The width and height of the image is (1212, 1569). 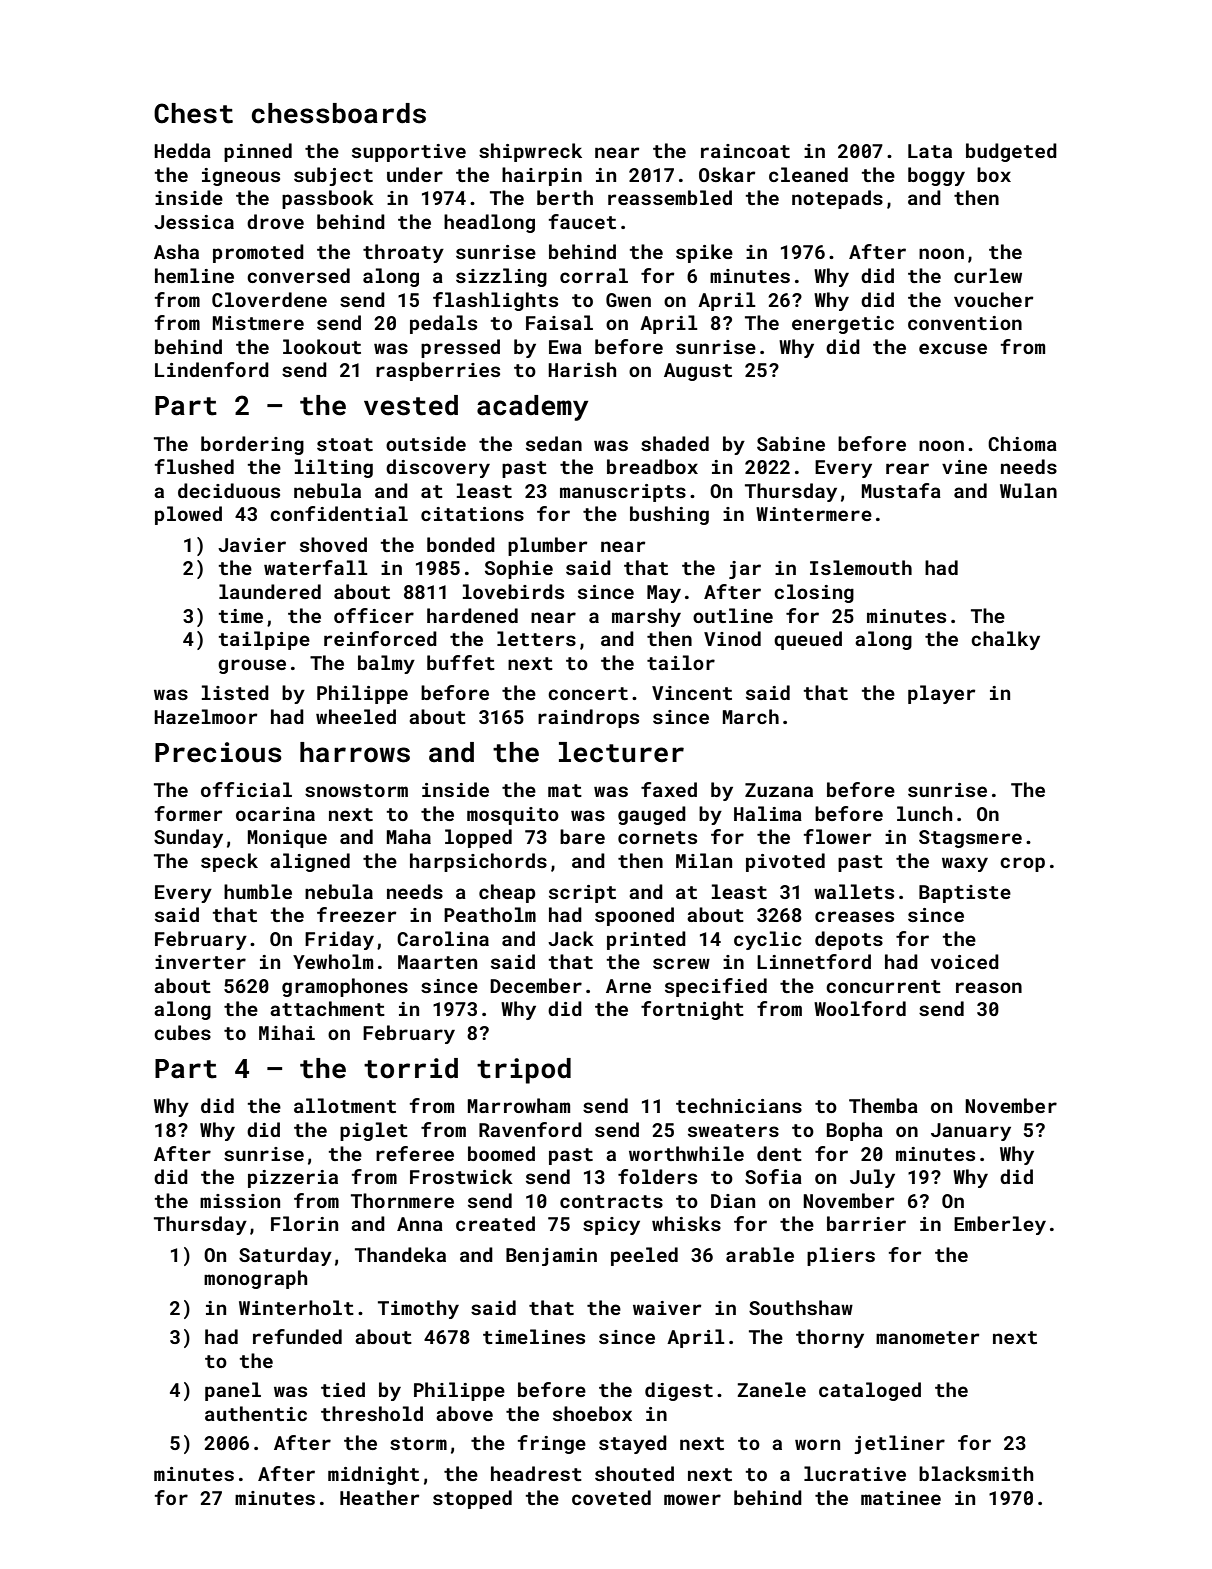 I want to click on Chest, so click(x=193, y=113).
